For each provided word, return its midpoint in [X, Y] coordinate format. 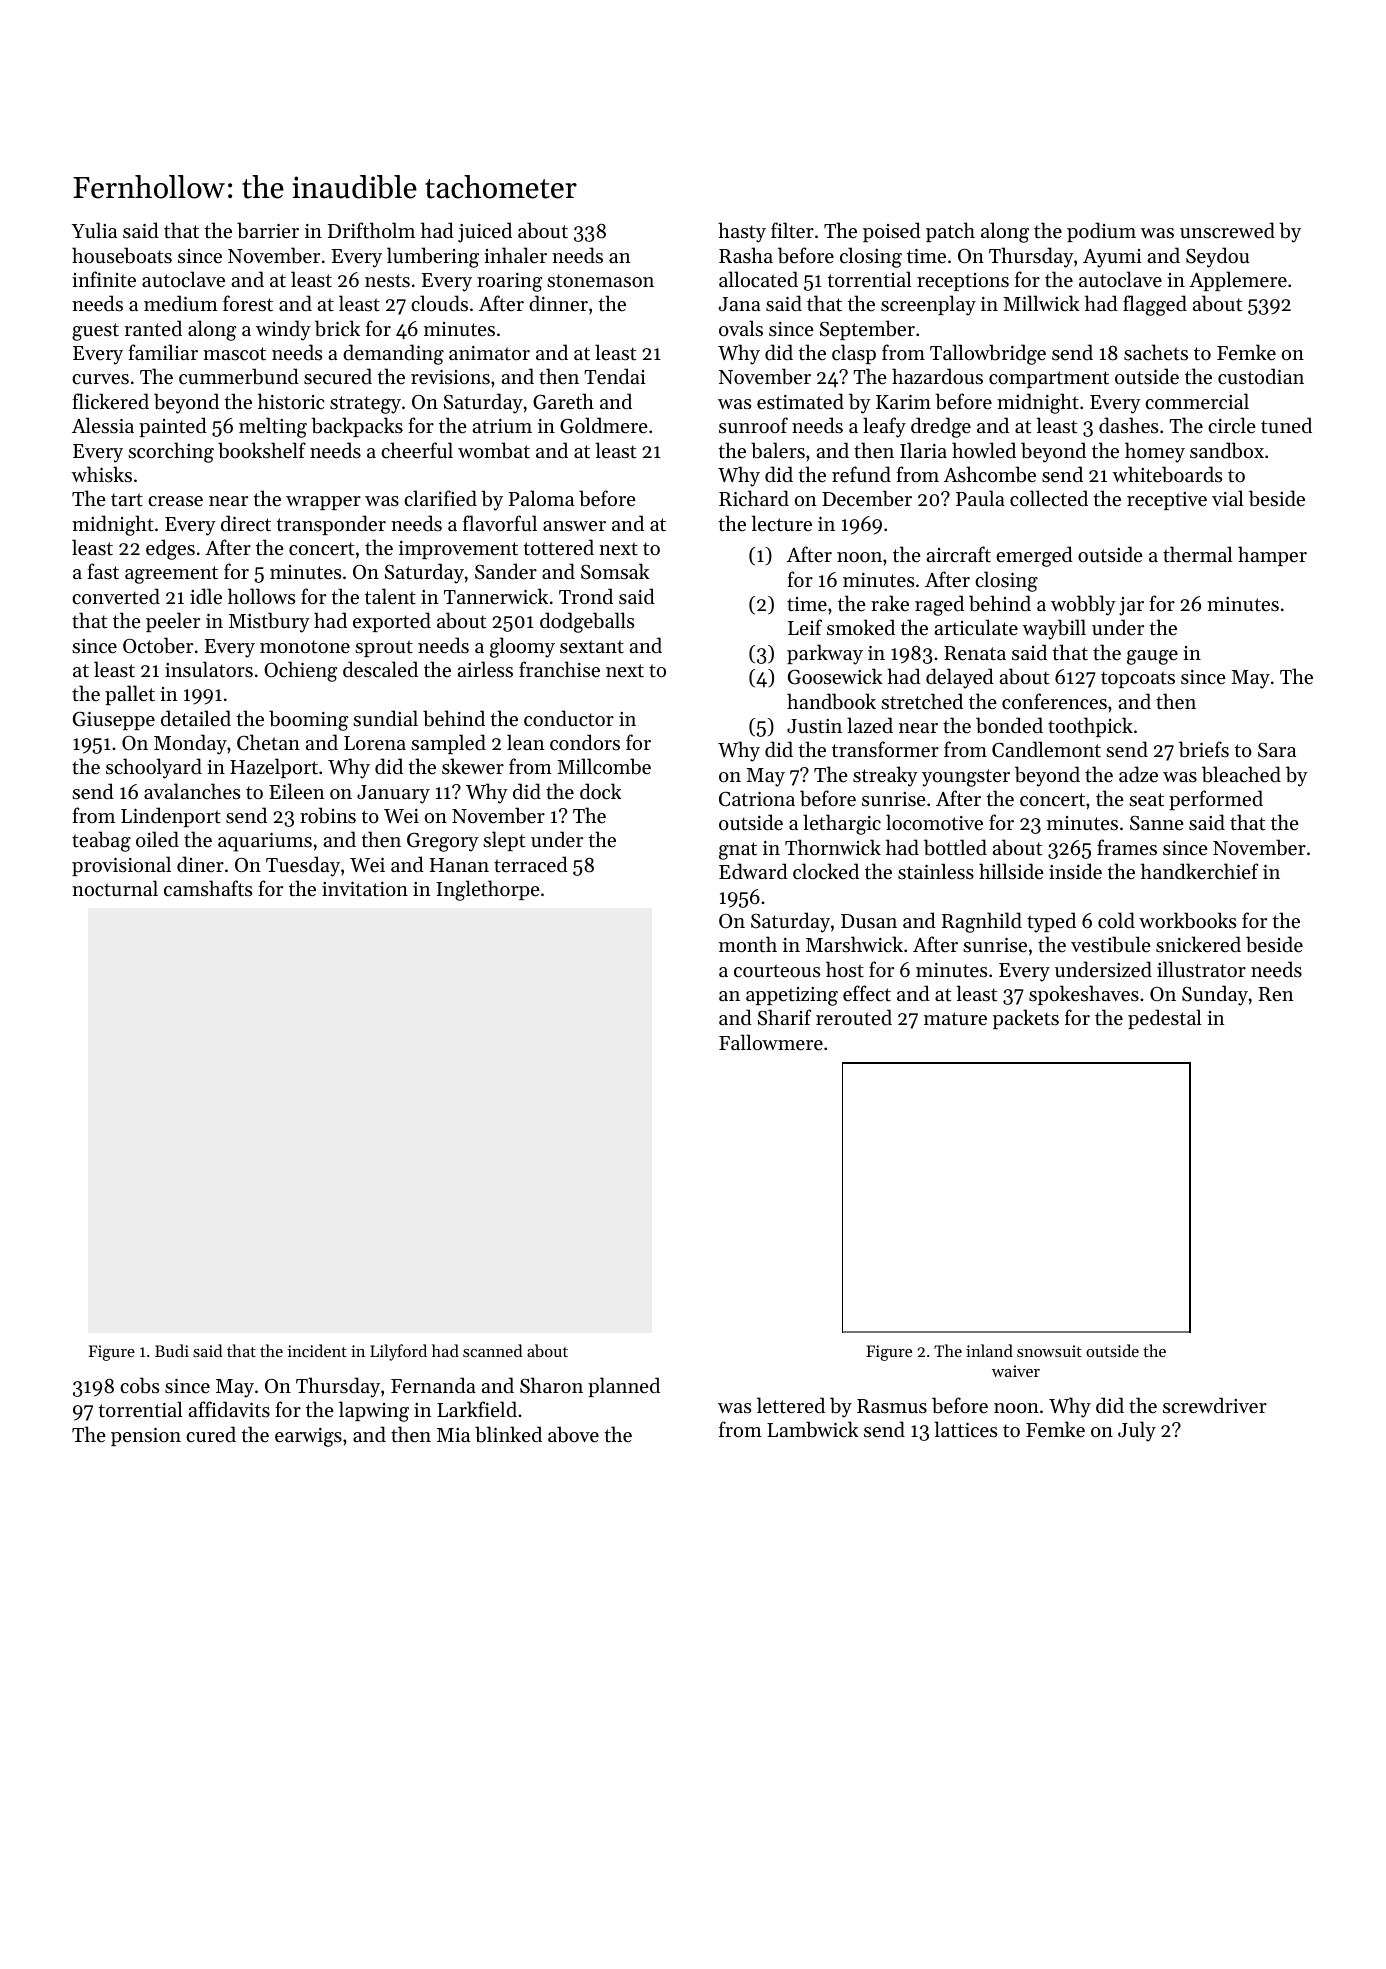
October [158, 645]
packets [1026, 1019]
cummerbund [239, 376]
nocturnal [115, 888]
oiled [157, 839]
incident [317, 1350]
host [845, 969]
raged [939, 605]
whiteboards [1167, 474]
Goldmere [604, 425]
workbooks [1187, 920]
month [748, 944]
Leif [805, 627]
